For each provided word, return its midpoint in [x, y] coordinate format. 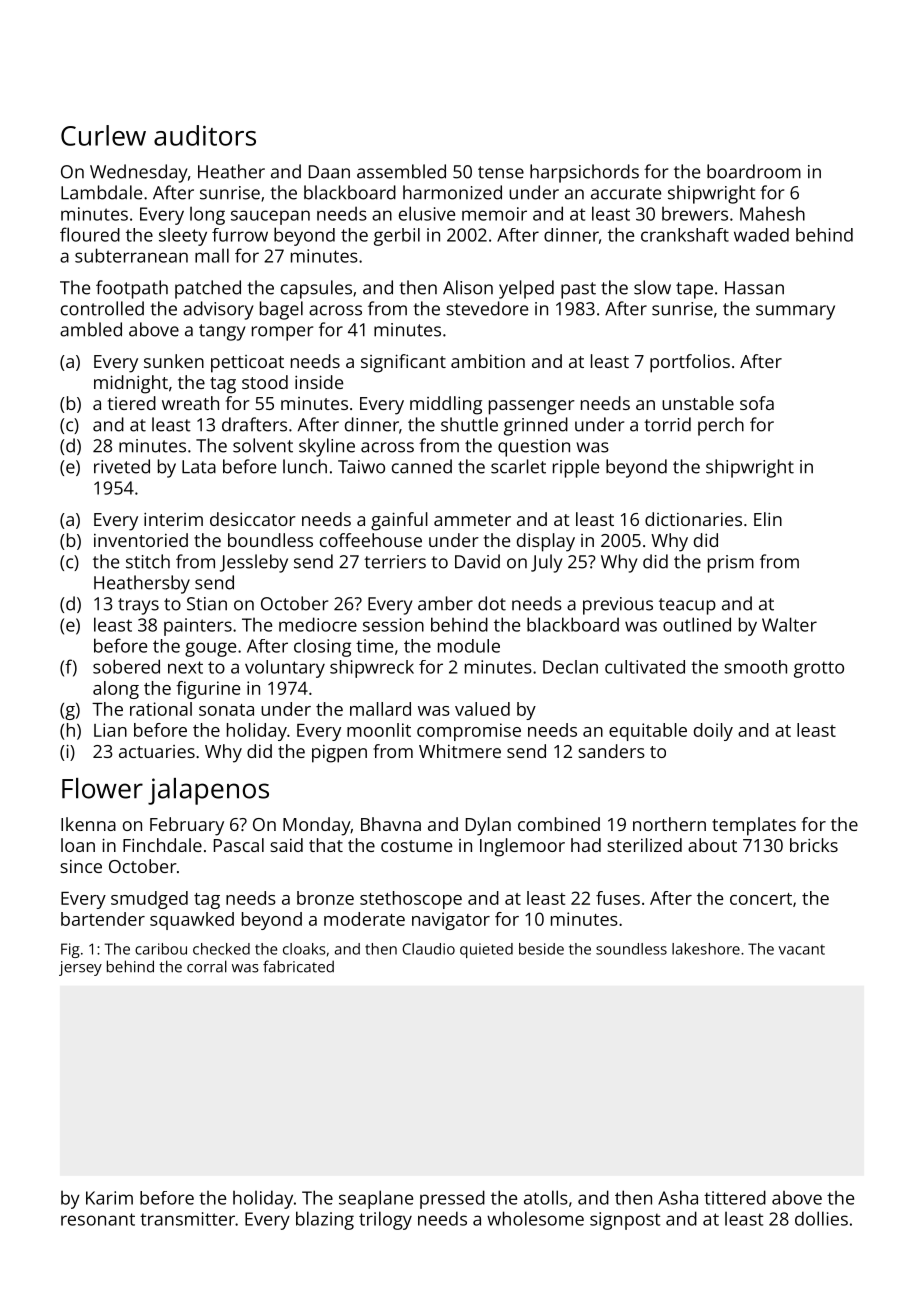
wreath [190, 403]
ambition [488, 361]
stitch [148, 561]
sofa [757, 403]
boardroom [754, 171]
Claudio [428, 949]
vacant [801, 950]
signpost [625, 1221]
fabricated [298, 966]
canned [422, 466]
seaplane [376, 1199]
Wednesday [138, 173]
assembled [401, 171]
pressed [452, 1199]
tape [694, 290]
